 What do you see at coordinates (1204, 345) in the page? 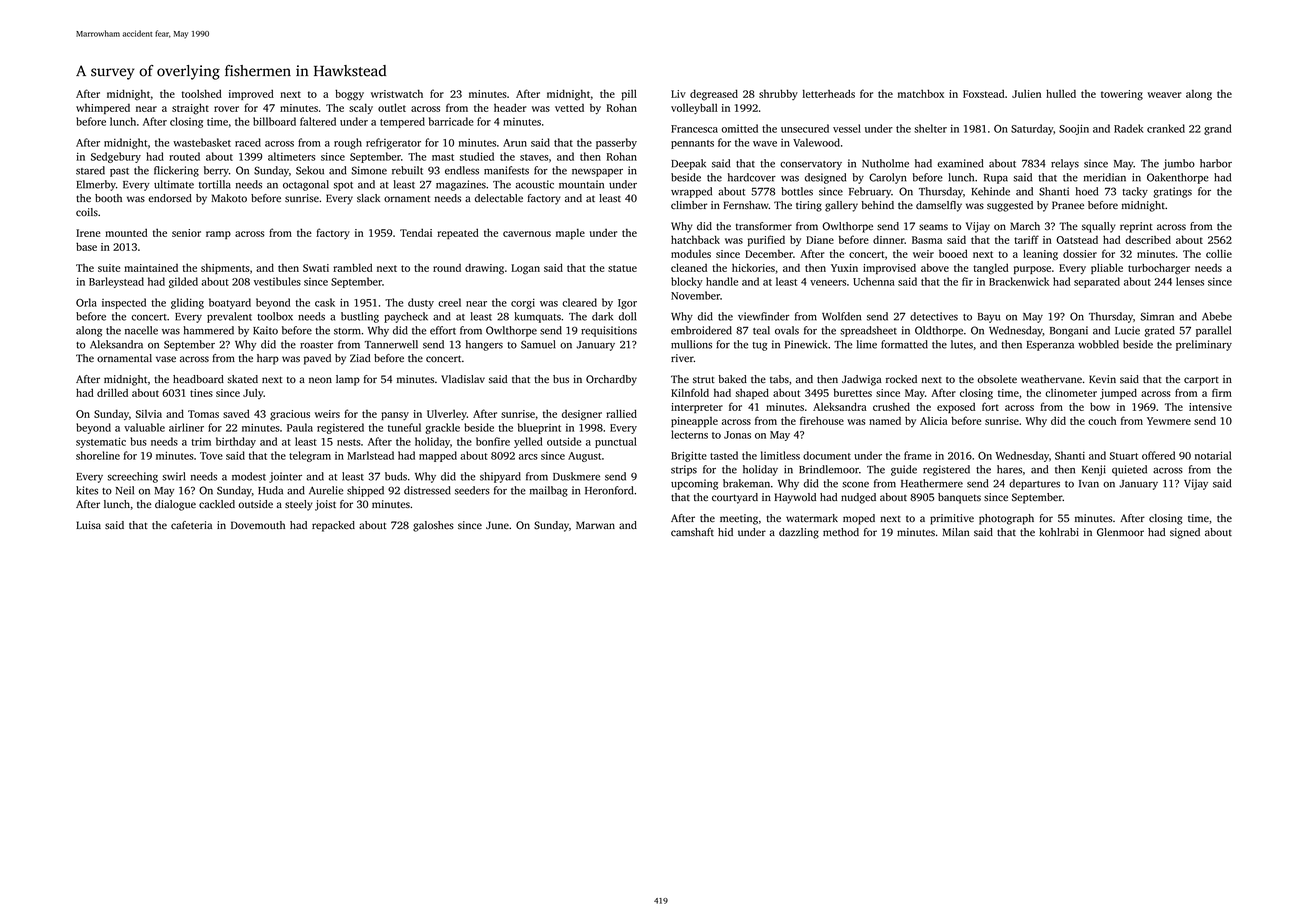
I see `preliminary` at bounding box center [1204, 345].
